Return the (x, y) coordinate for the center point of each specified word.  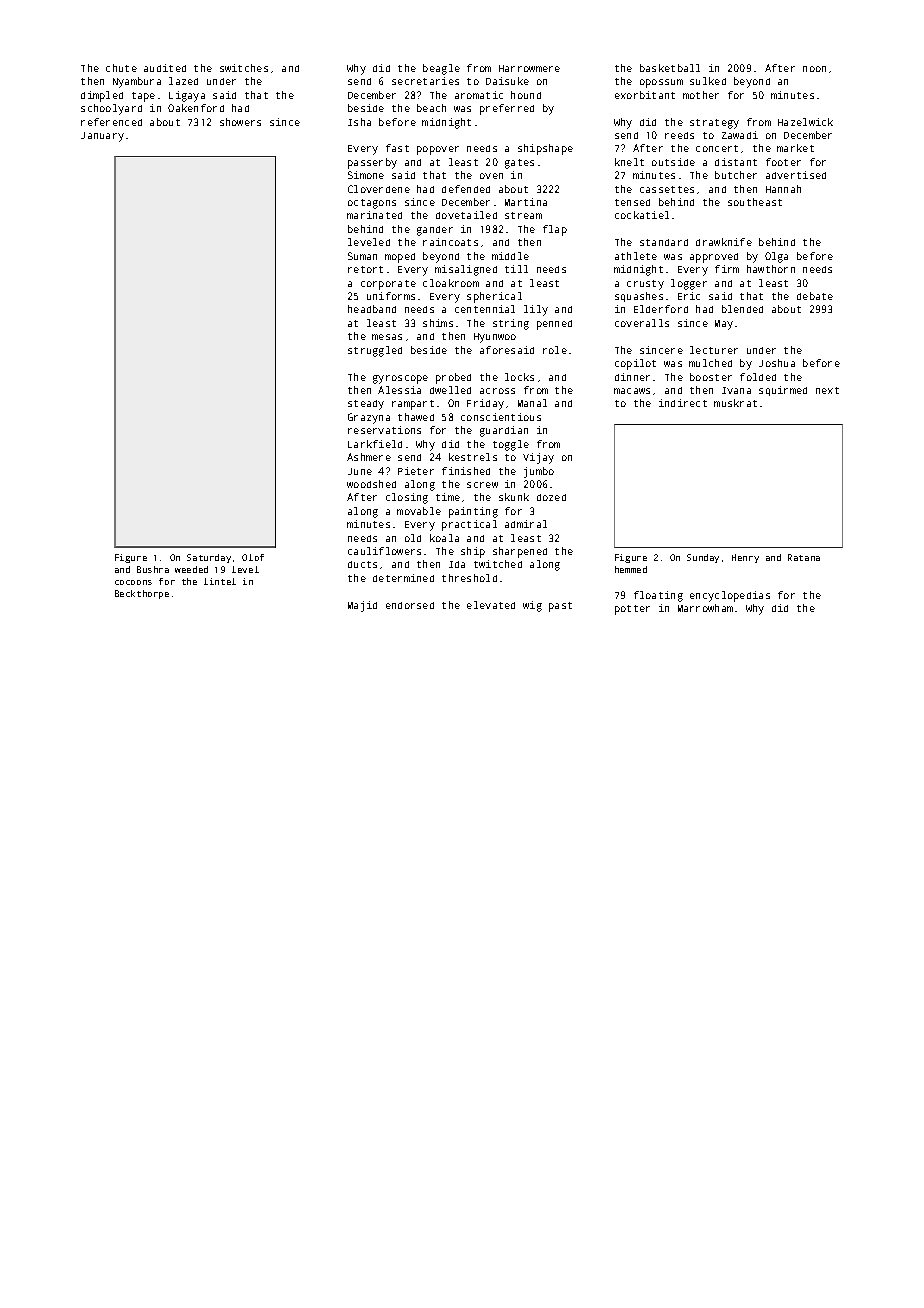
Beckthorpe (142, 594)
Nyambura (137, 82)
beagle (441, 69)
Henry (745, 558)
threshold (469, 578)
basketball (670, 68)
